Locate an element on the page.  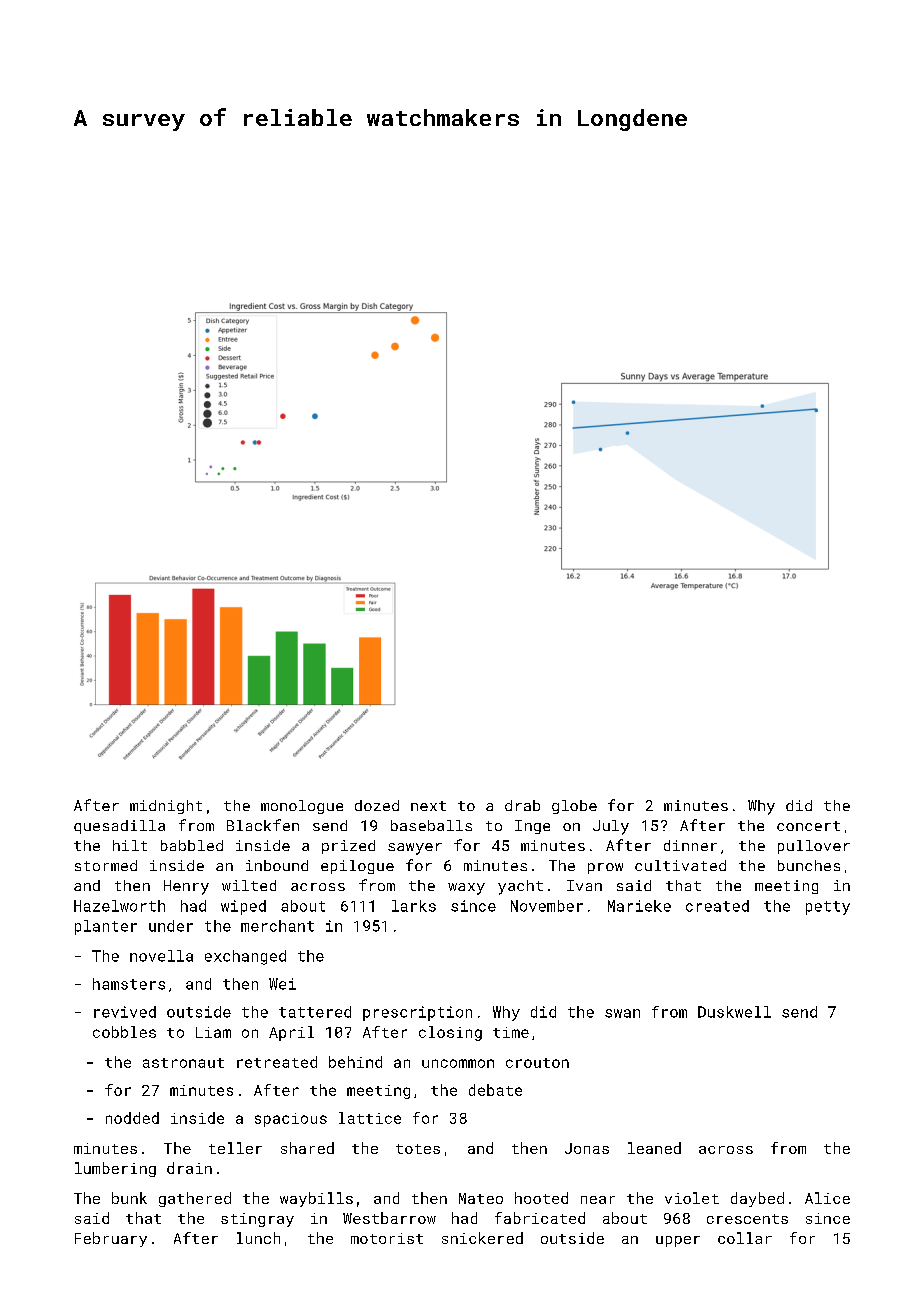
larks is located at coordinates (414, 906).
